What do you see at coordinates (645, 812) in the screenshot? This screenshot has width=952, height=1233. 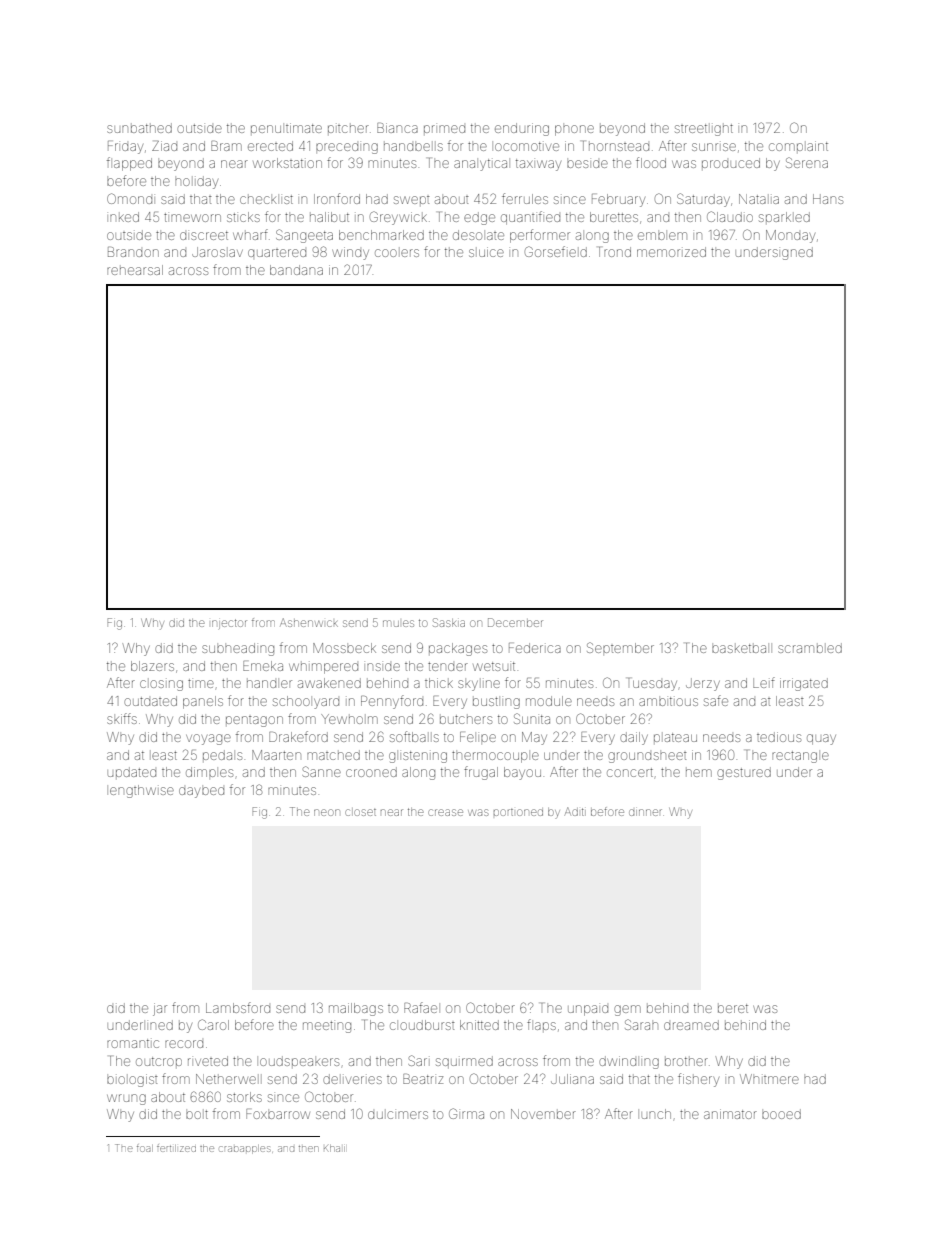 I see `dinner` at bounding box center [645, 812].
